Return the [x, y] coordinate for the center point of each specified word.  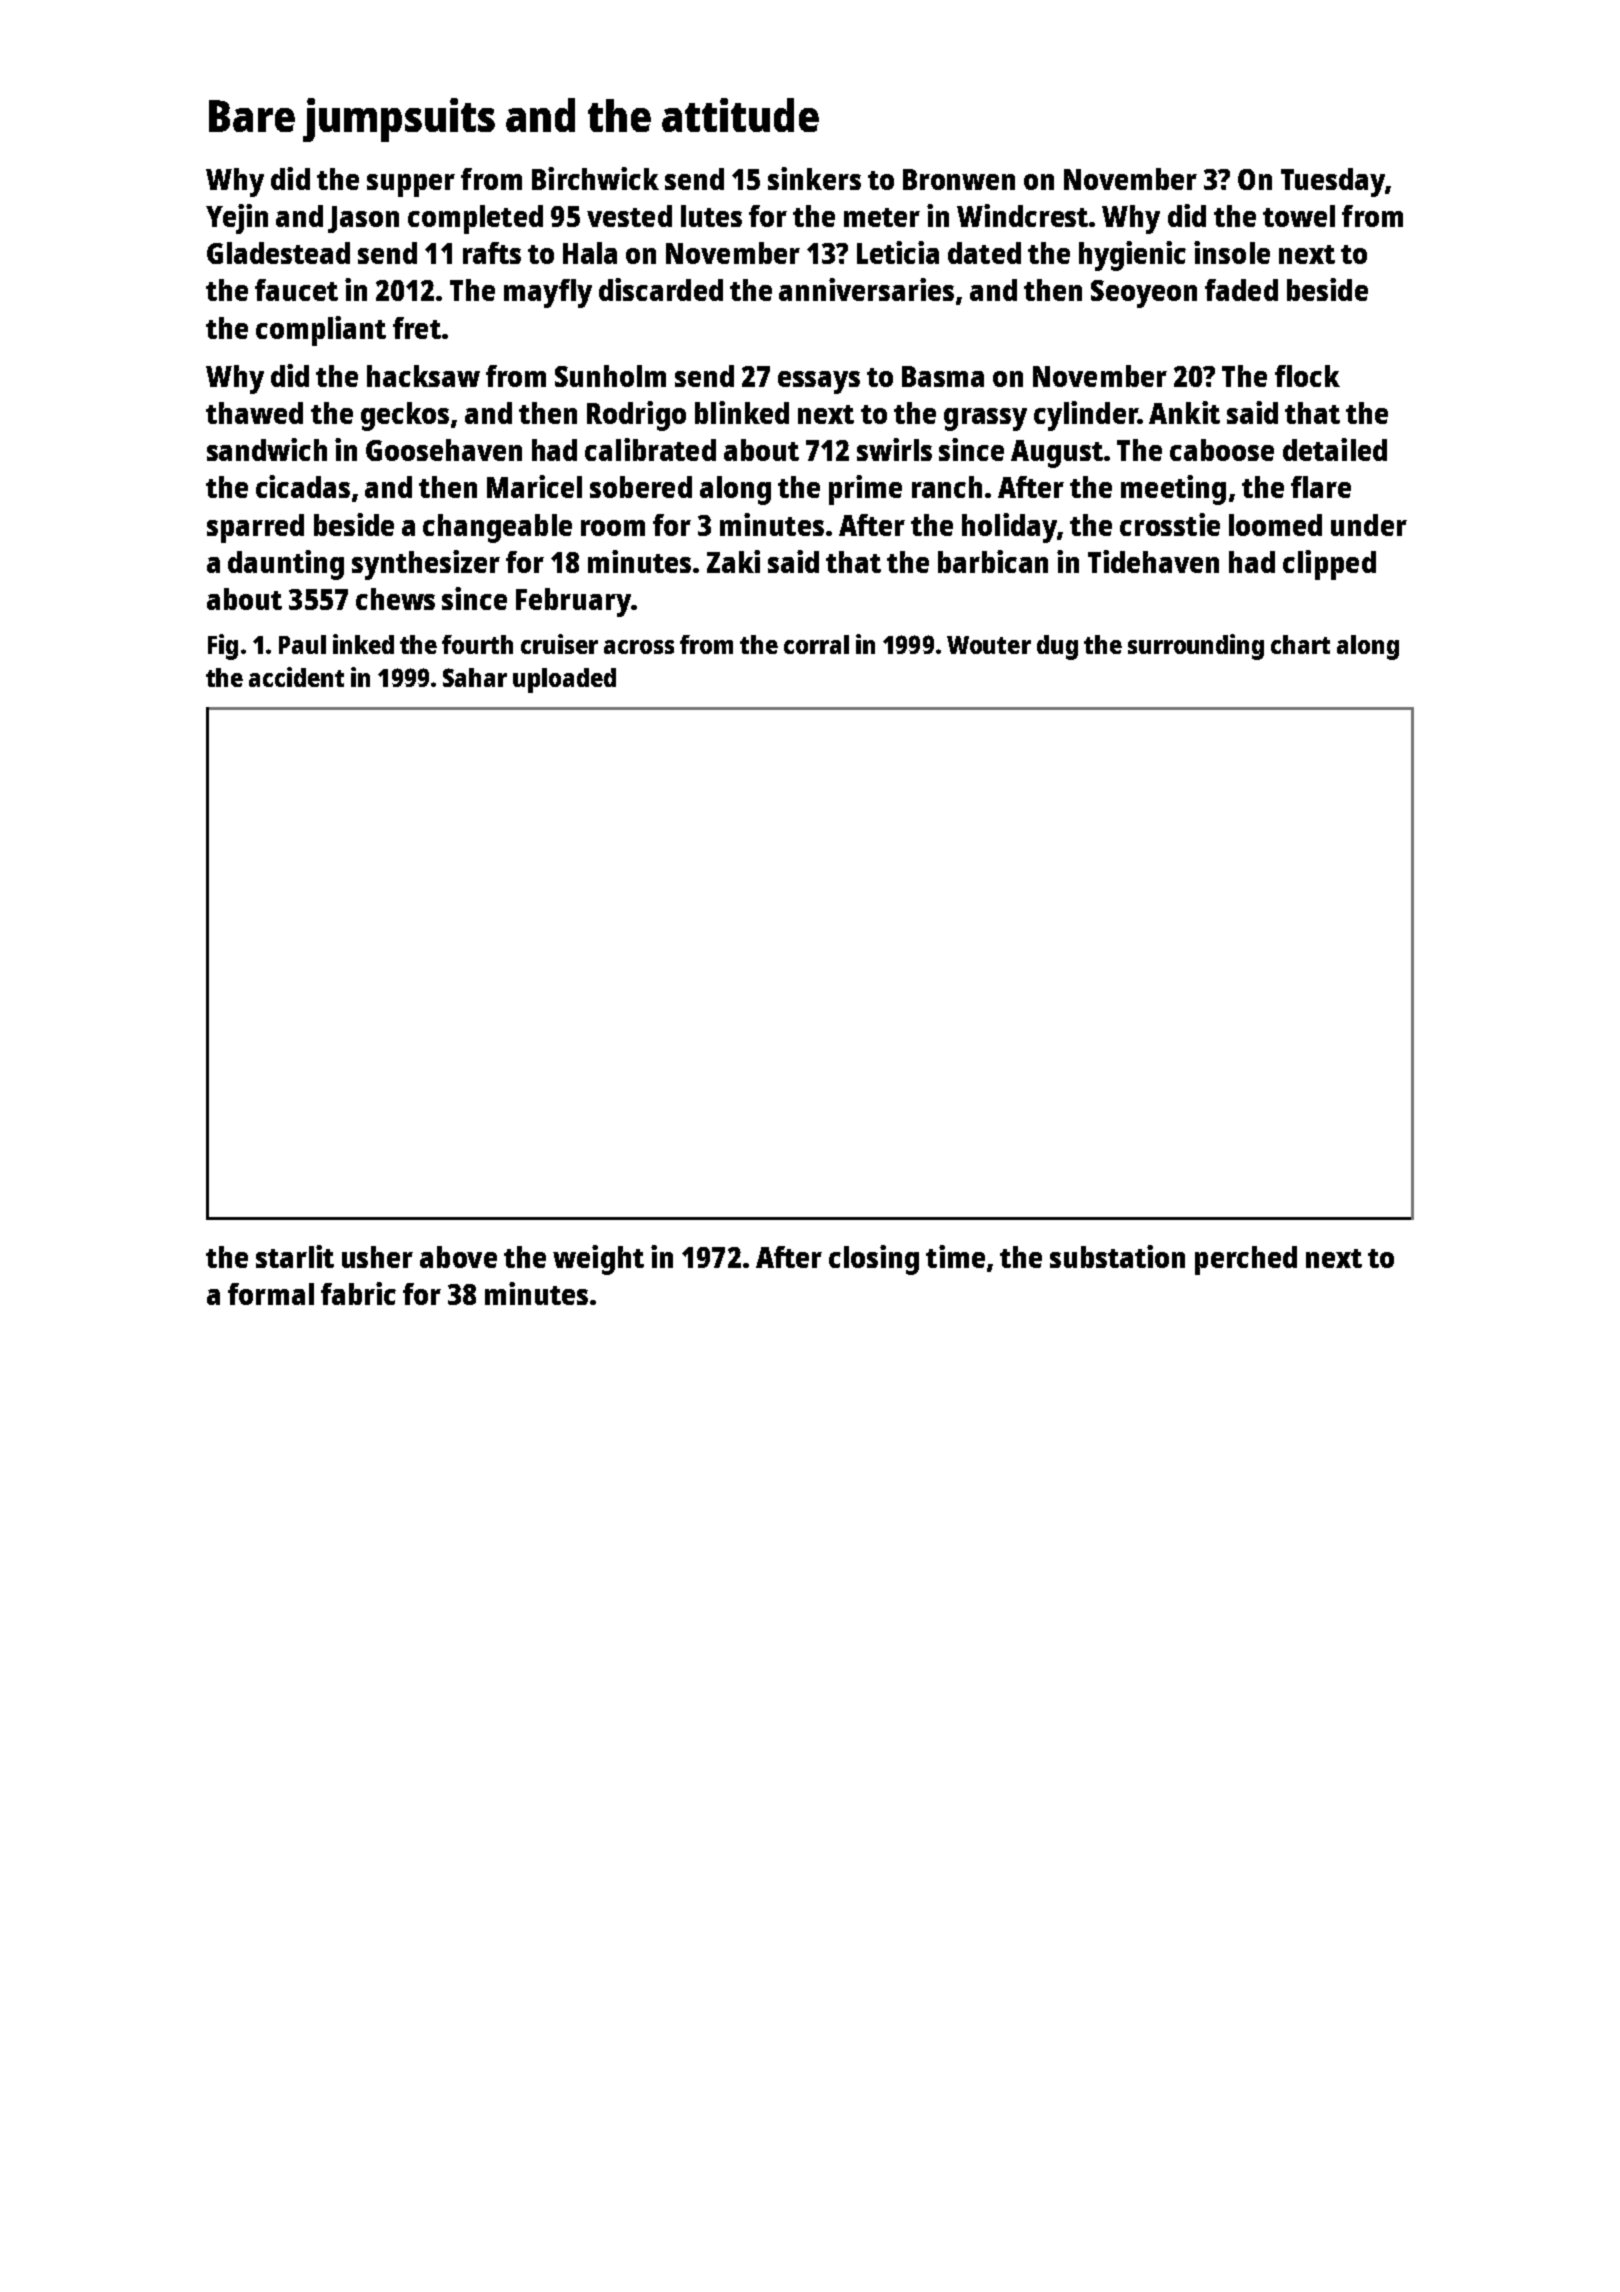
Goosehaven [444, 450]
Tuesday [1333, 182]
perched [1246, 1260]
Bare [252, 116]
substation [1117, 1256]
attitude [740, 115]
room [613, 528]
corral [816, 644]
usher [377, 1257]
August [1057, 454]
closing [874, 1260]
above [458, 1257]
